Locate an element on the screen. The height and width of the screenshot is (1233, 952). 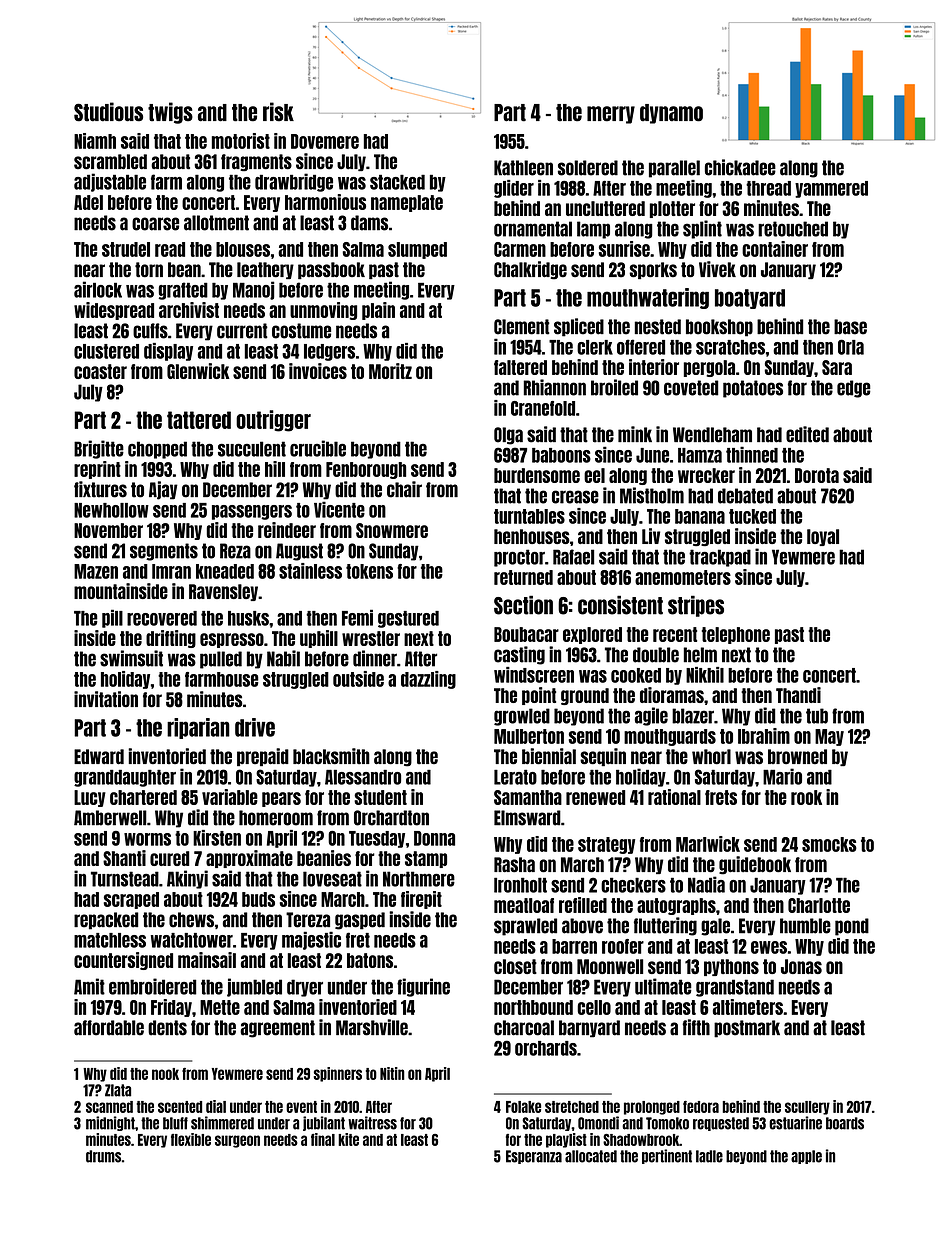
Moritz is located at coordinates (390, 371).
